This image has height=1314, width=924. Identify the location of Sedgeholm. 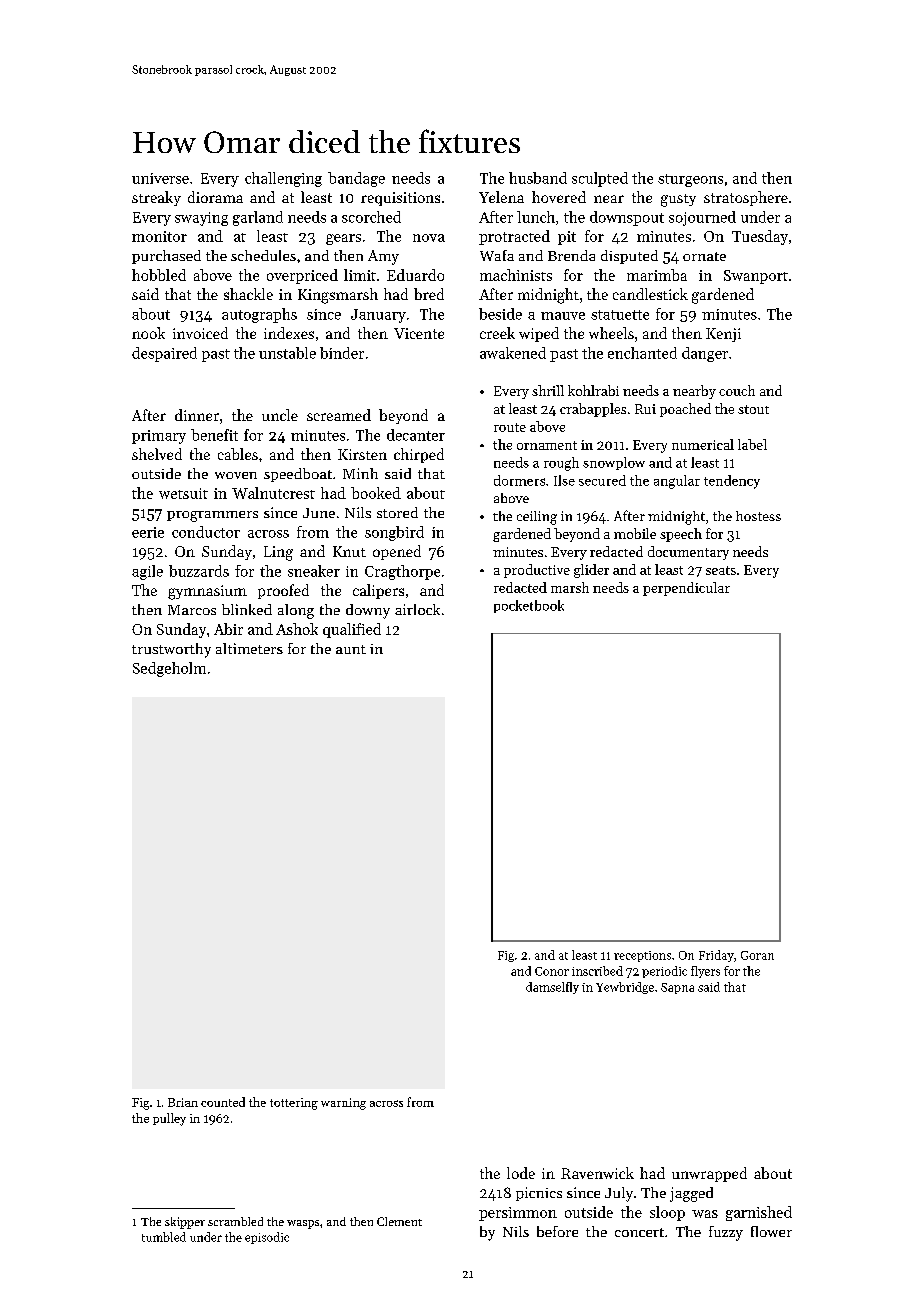
(169, 669).
